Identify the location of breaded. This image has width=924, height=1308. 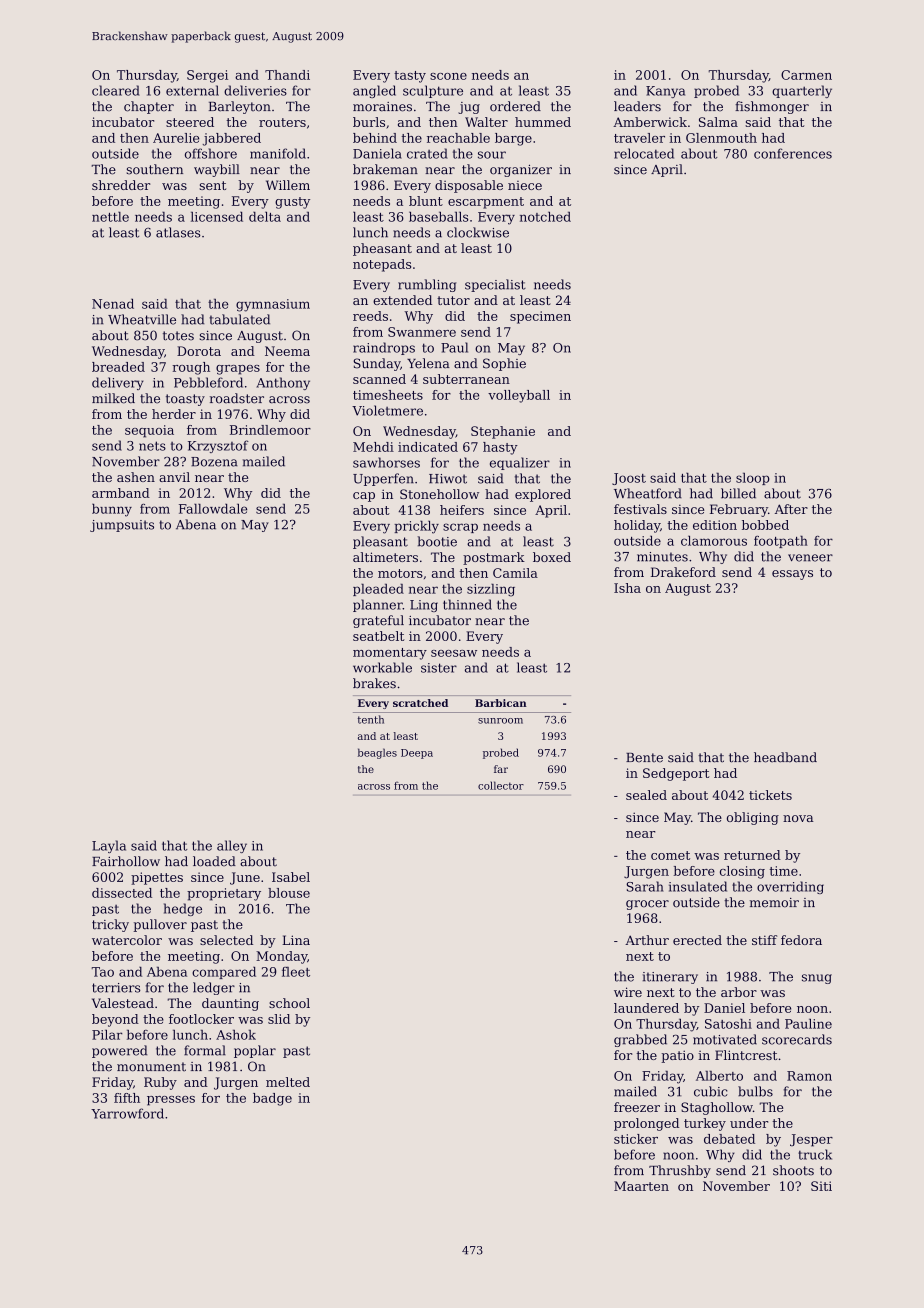
(118, 367).
